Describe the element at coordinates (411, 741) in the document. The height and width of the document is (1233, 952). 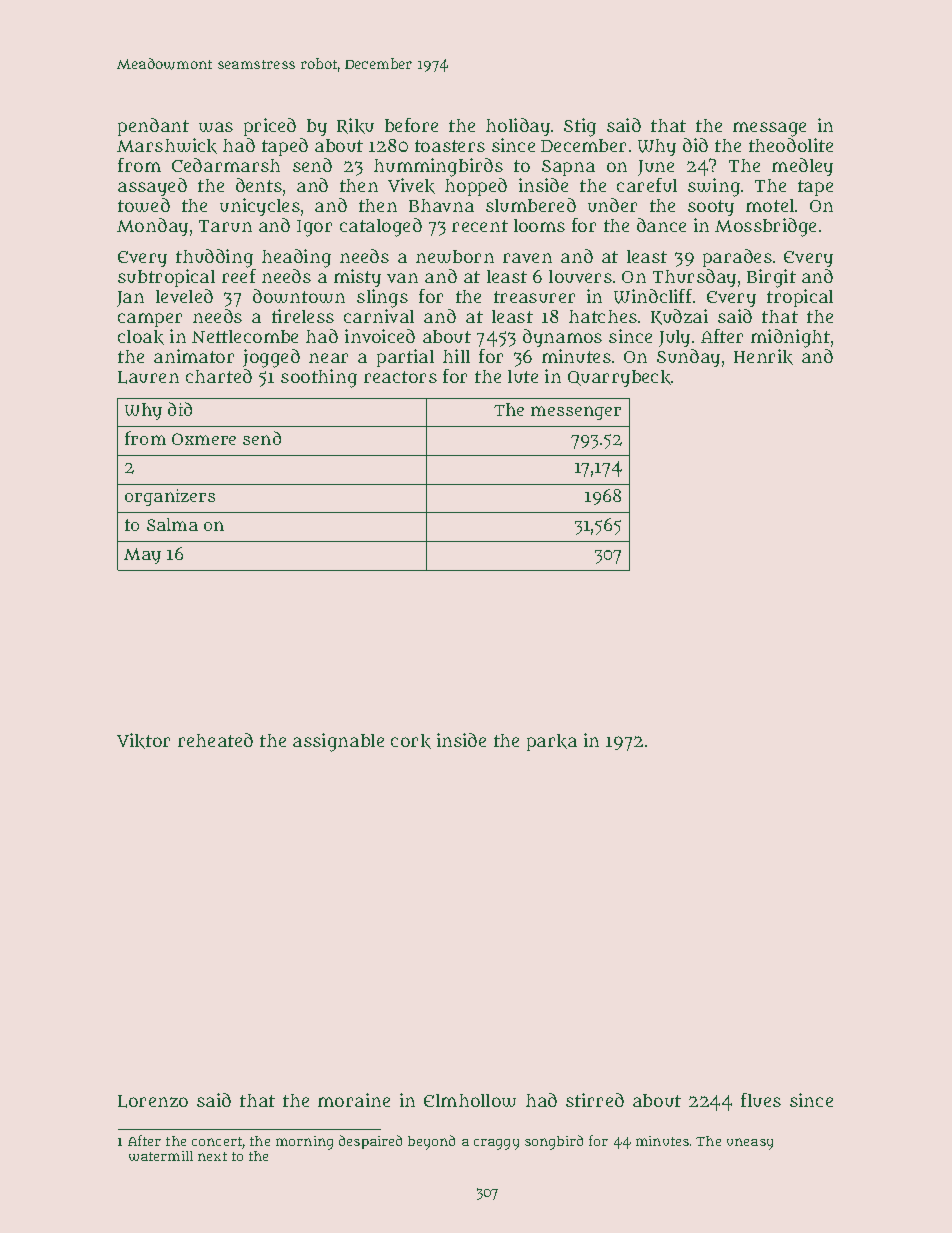
I see `cork` at that location.
